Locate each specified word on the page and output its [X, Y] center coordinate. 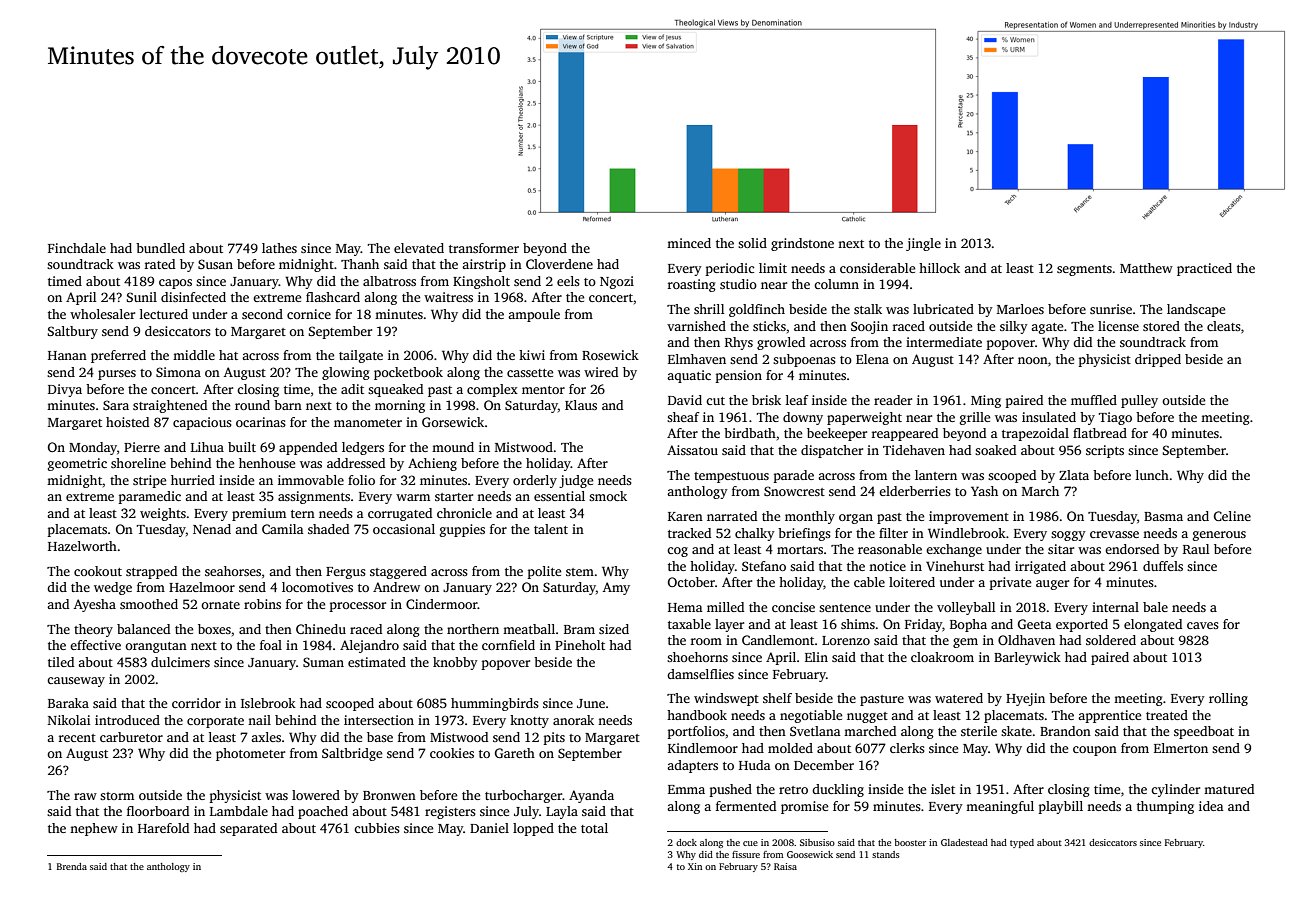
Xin [695, 866]
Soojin [869, 327]
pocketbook [408, 373]
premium [259, 514]
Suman [323, 662]
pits [554, 738]
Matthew [1146, 268]
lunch [1152, 475]
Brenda [72, 866]
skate [1016, 731]
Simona [178, 372]
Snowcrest [794, 491]
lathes [279, 248]
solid [752, 243]
